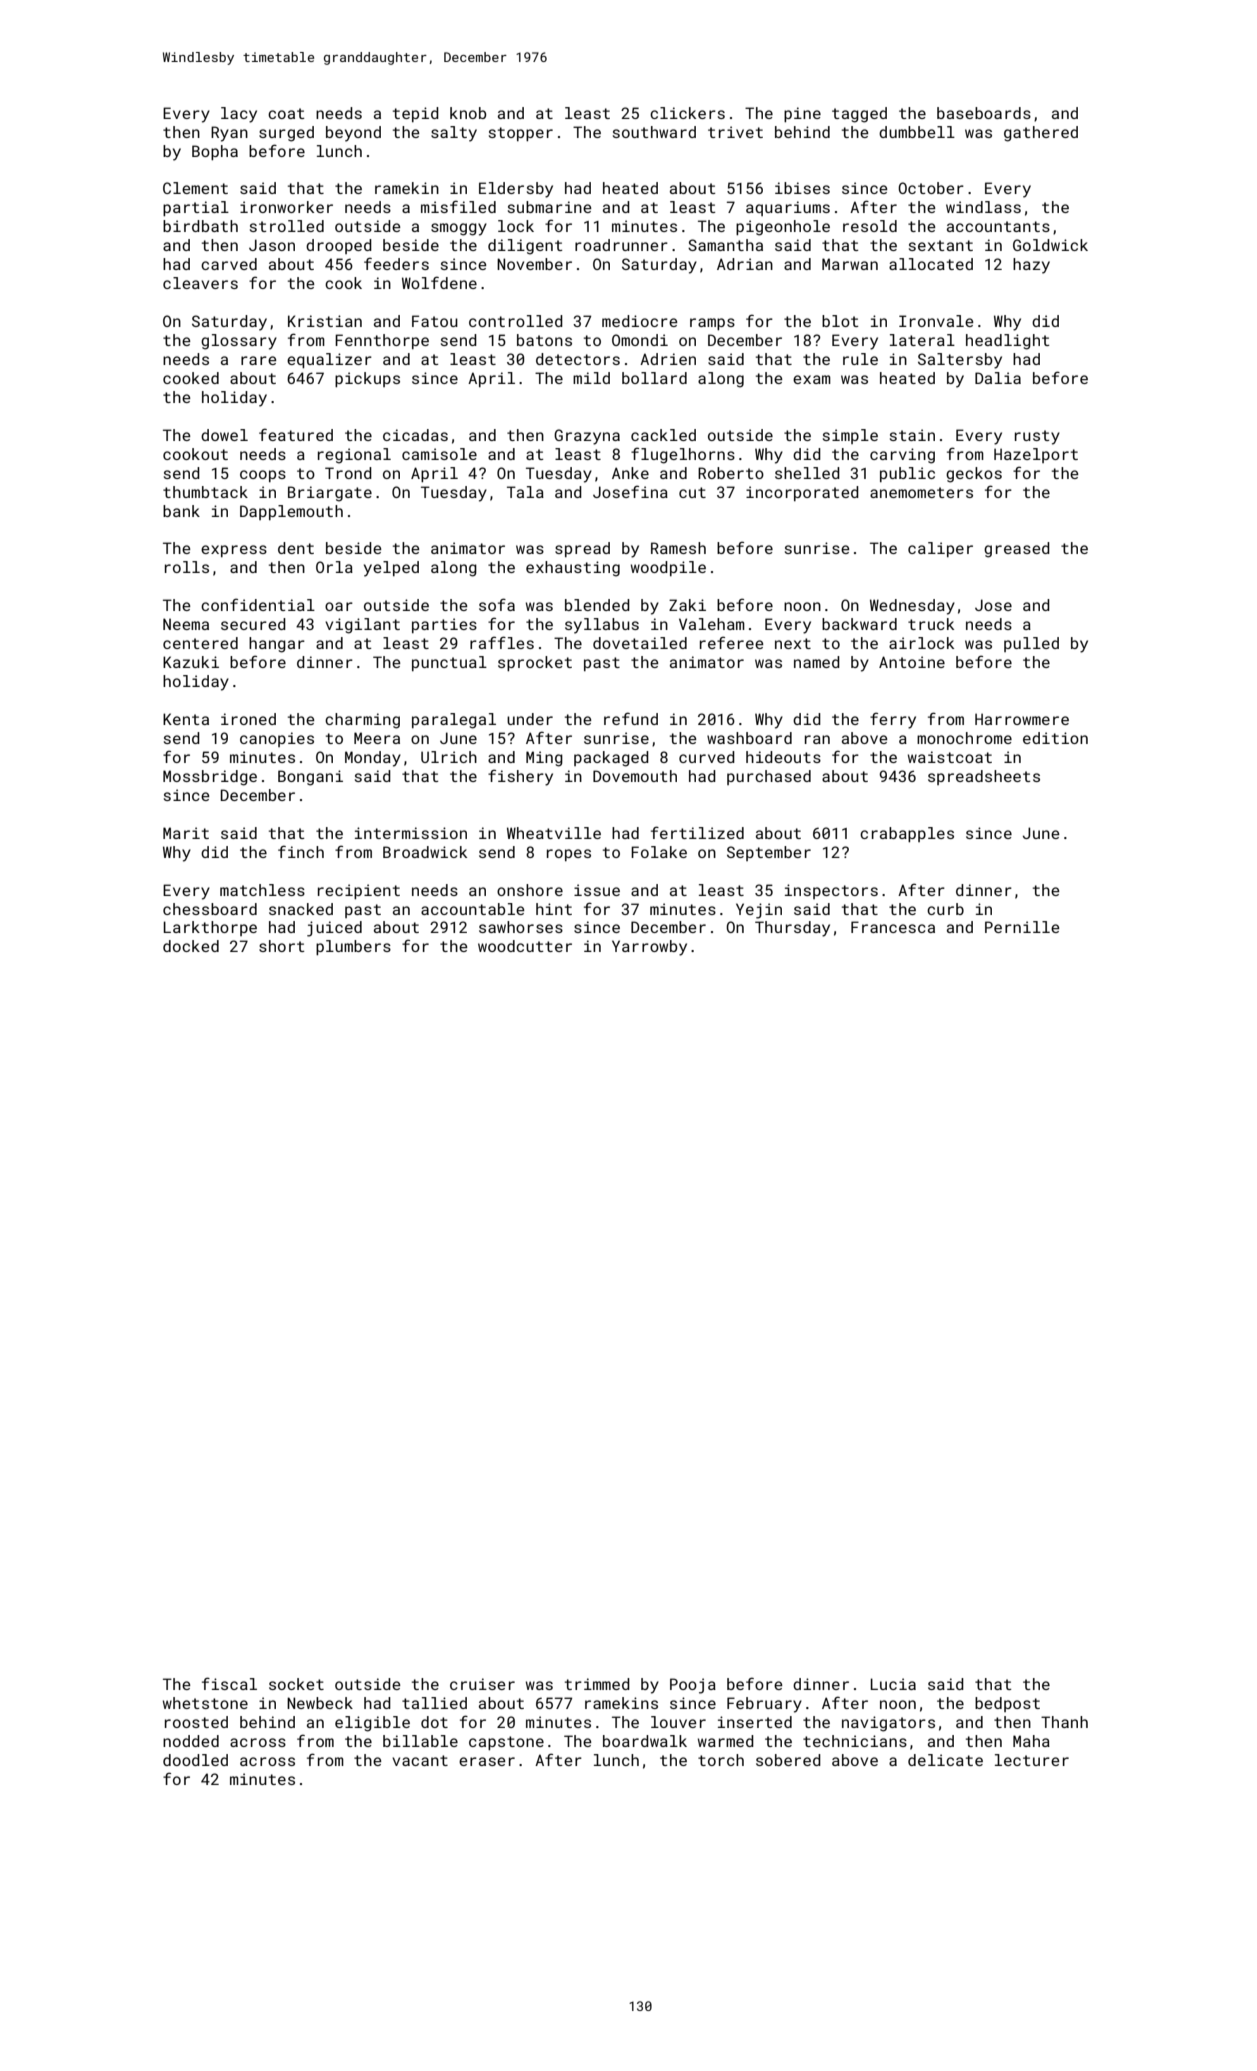 Image resolution: width=1257 pixels, height=2071 pixels. Describe the element at coordinates (229, 1683) in the image. I see `fiscal` at that location.
